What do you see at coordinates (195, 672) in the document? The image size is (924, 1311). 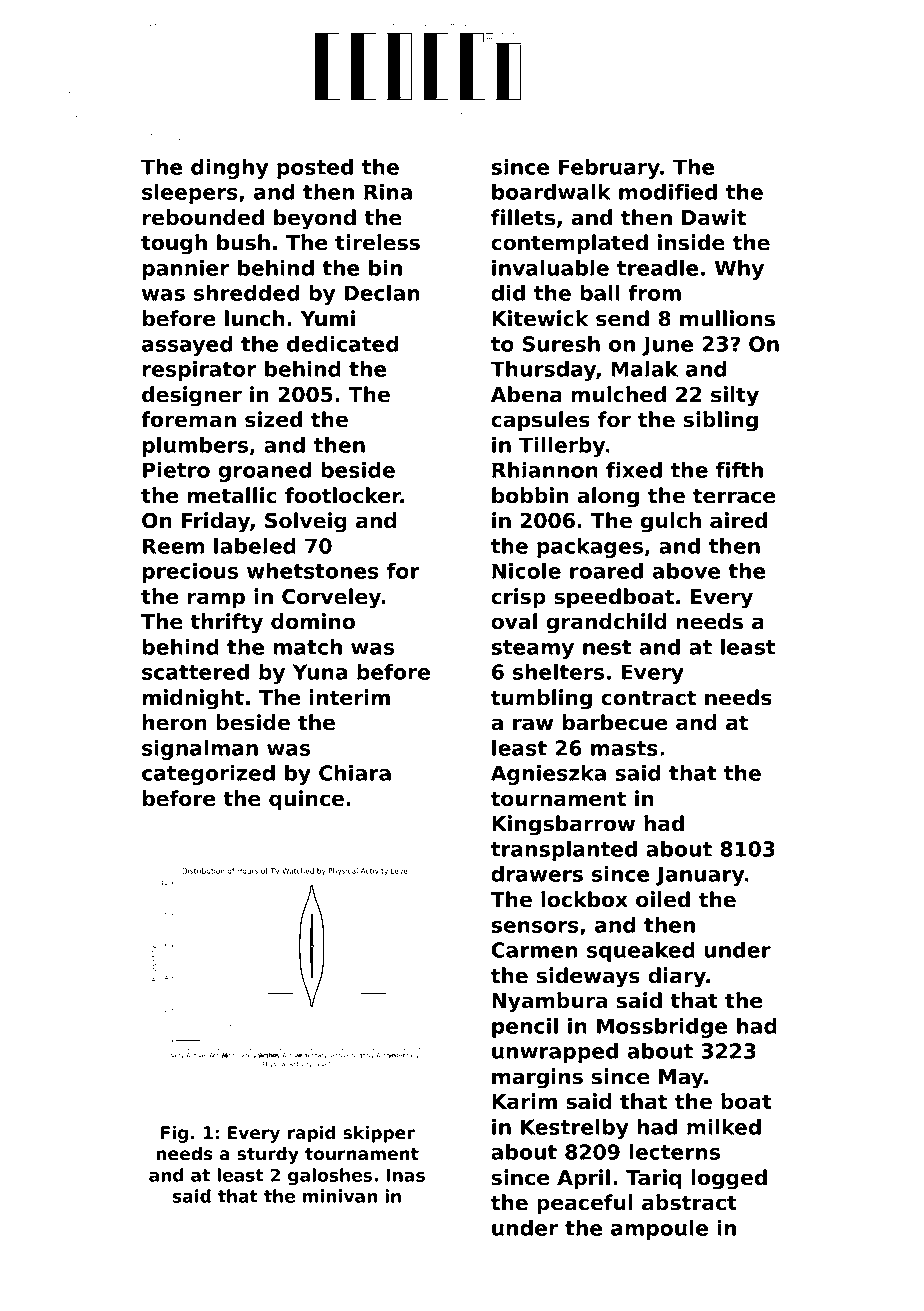 I see `scattered` at bounding box center [195, 672].
